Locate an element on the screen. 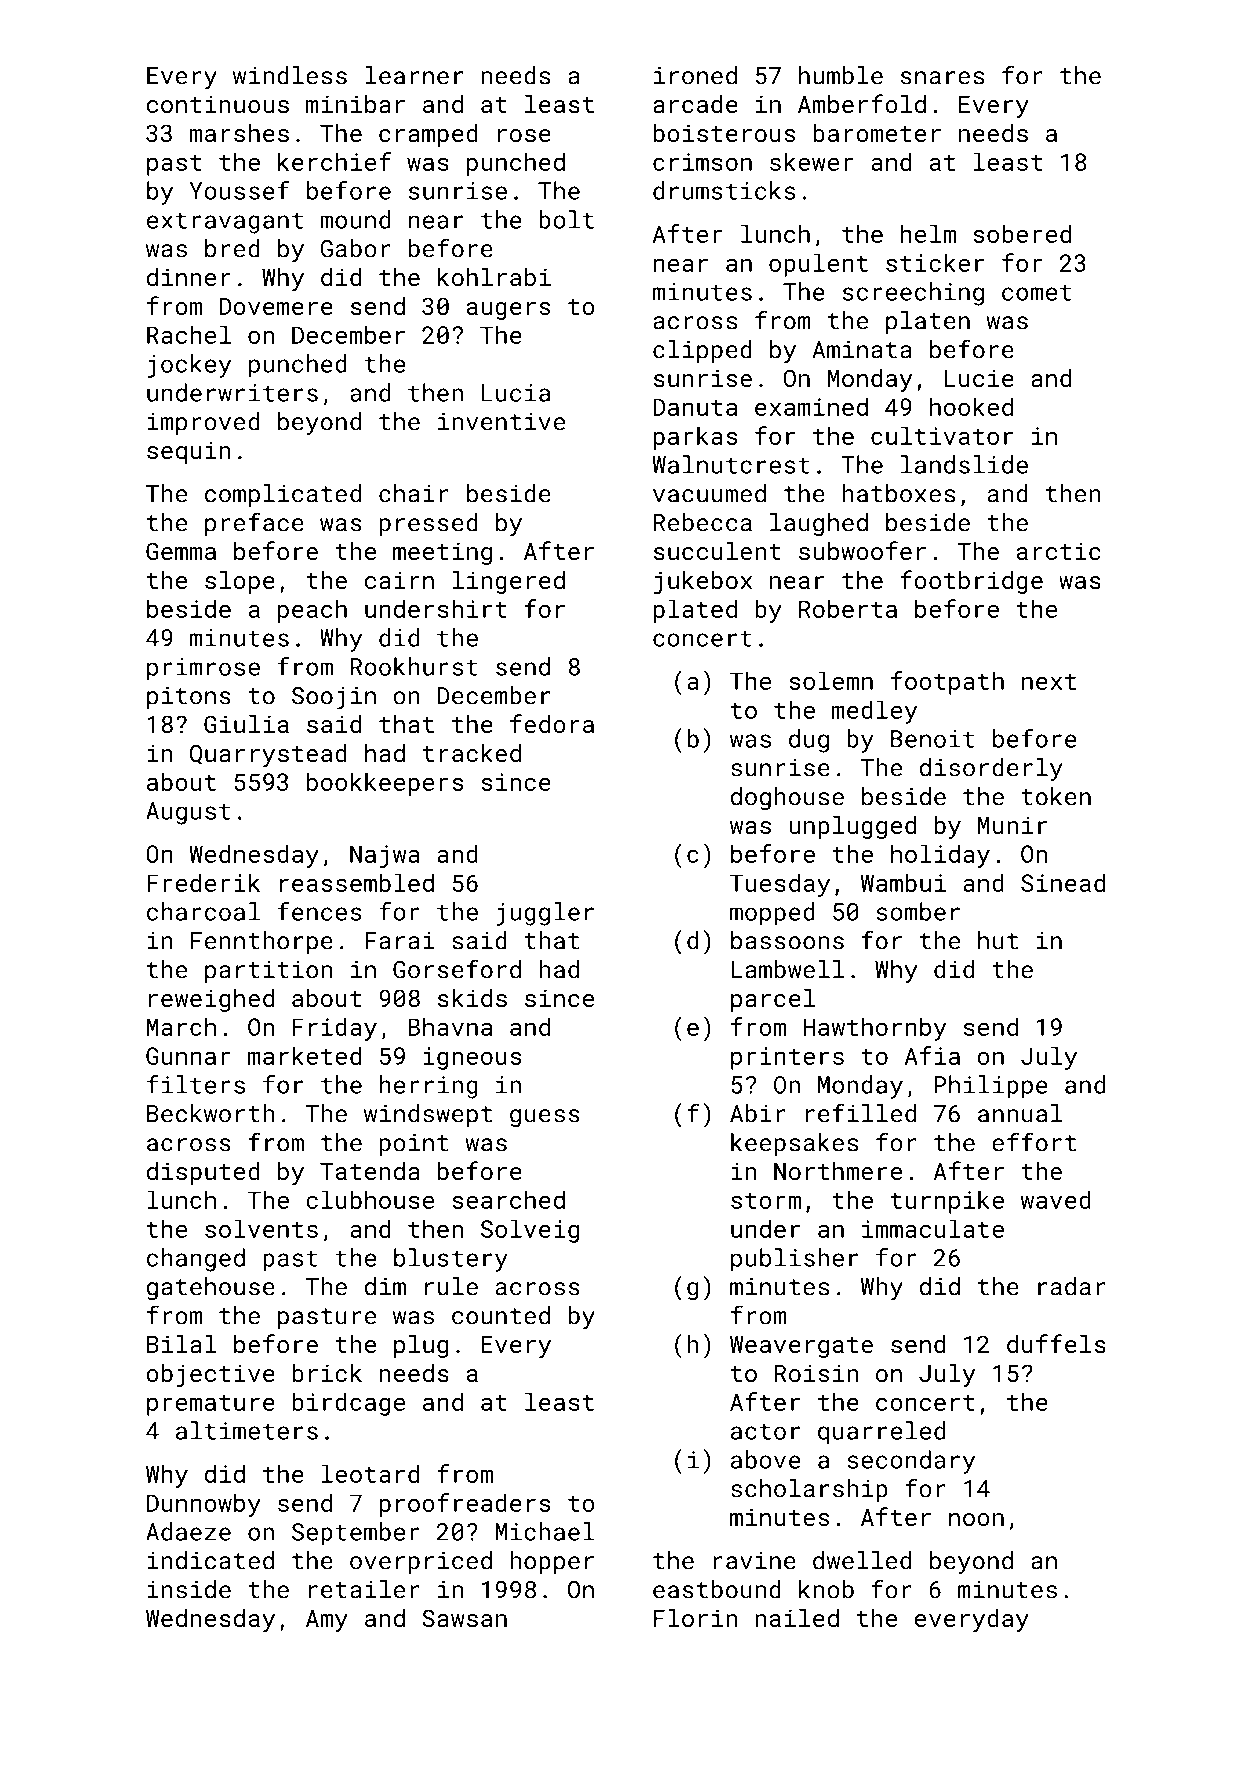  next is located at coordinates (1049, 682).
